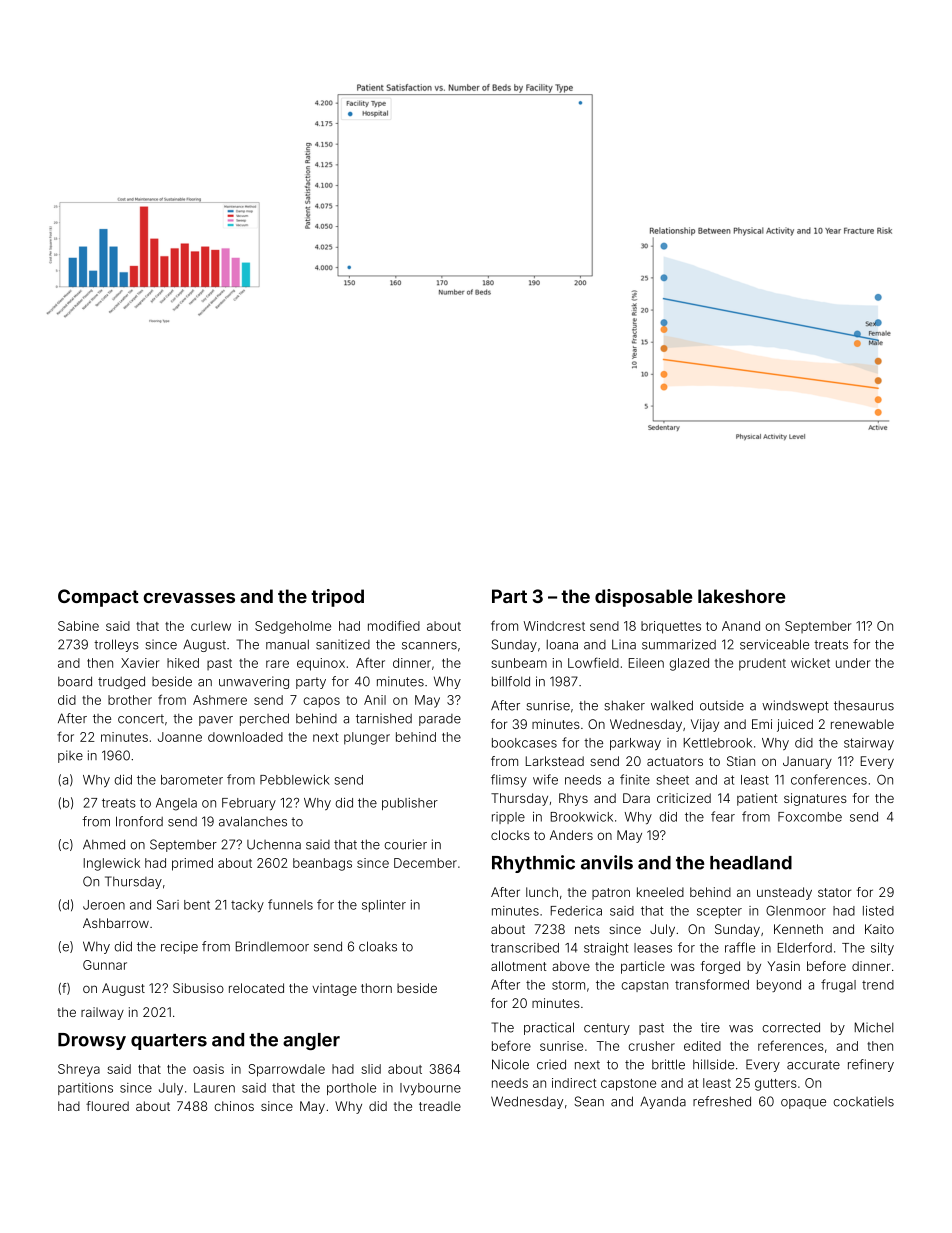 The height and width of the document is (1233, 952). Describe the element at coordinates (337, 598) in the document. I see `tripod` at that location.
